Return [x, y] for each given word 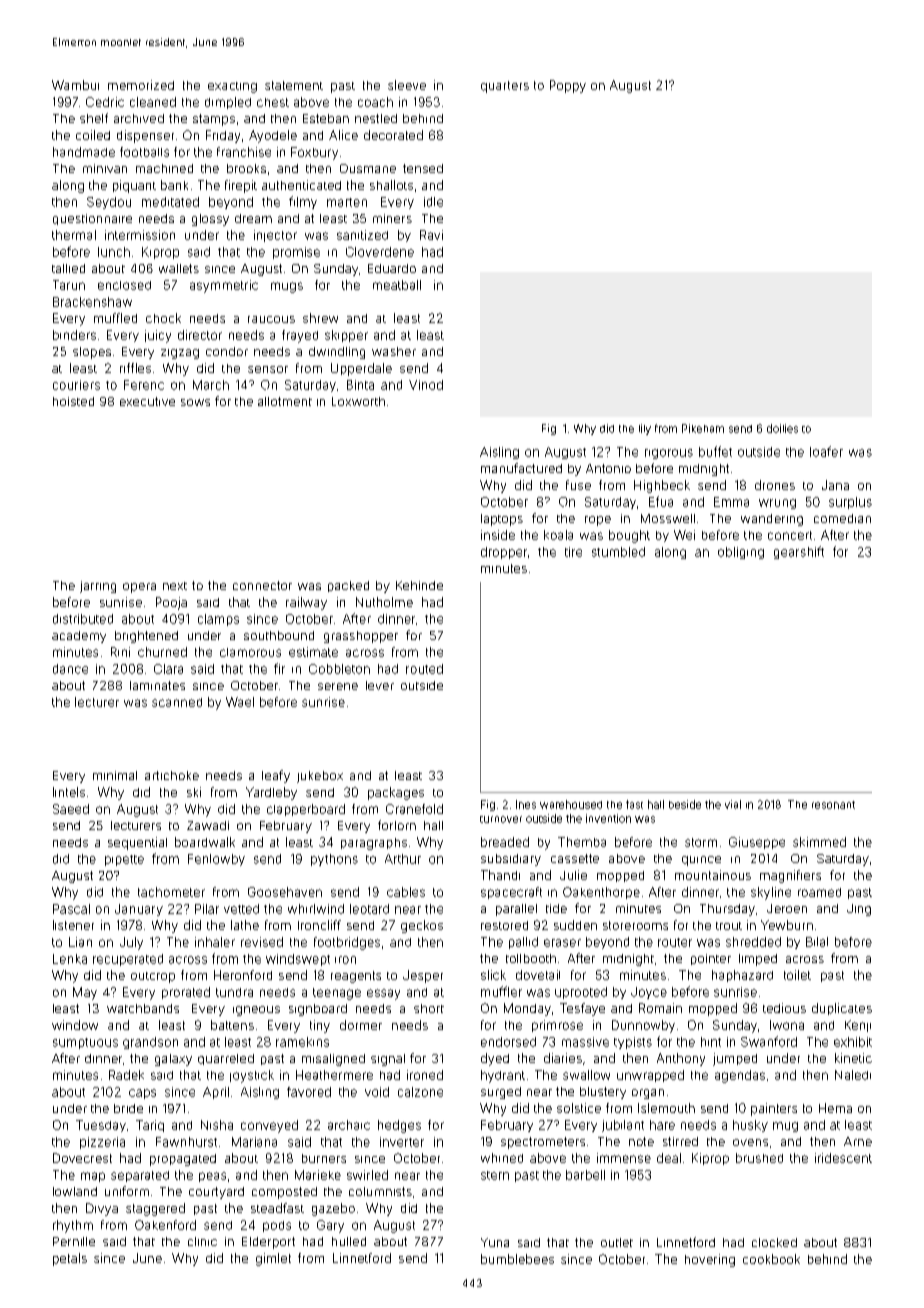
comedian [842, 518]
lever [380, 685]
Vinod [426, 385]
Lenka [70, 959]
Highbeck [662, 486]
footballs [144, 152]
